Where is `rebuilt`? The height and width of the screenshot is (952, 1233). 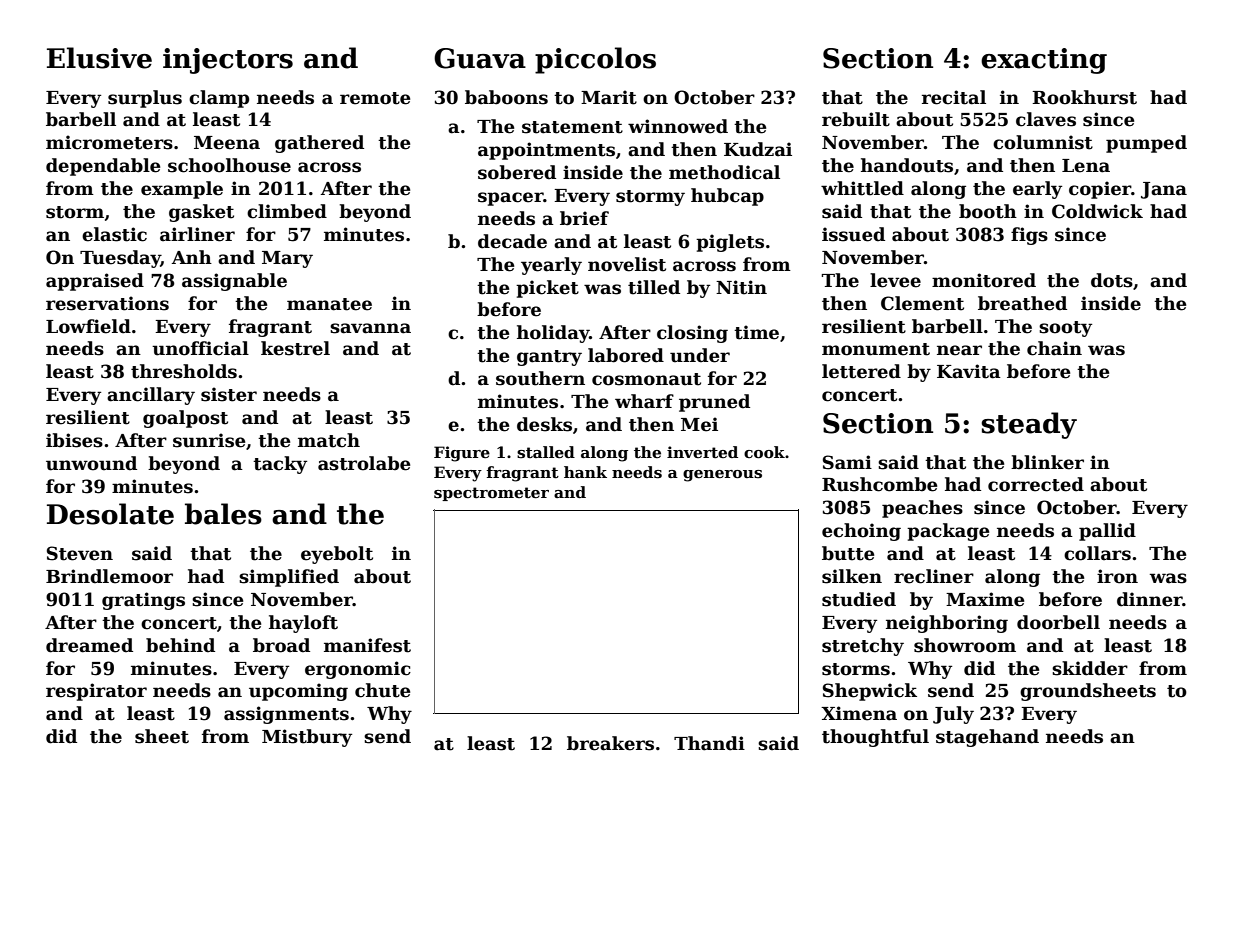 rebuilt is located at coordinates (856, 119).
